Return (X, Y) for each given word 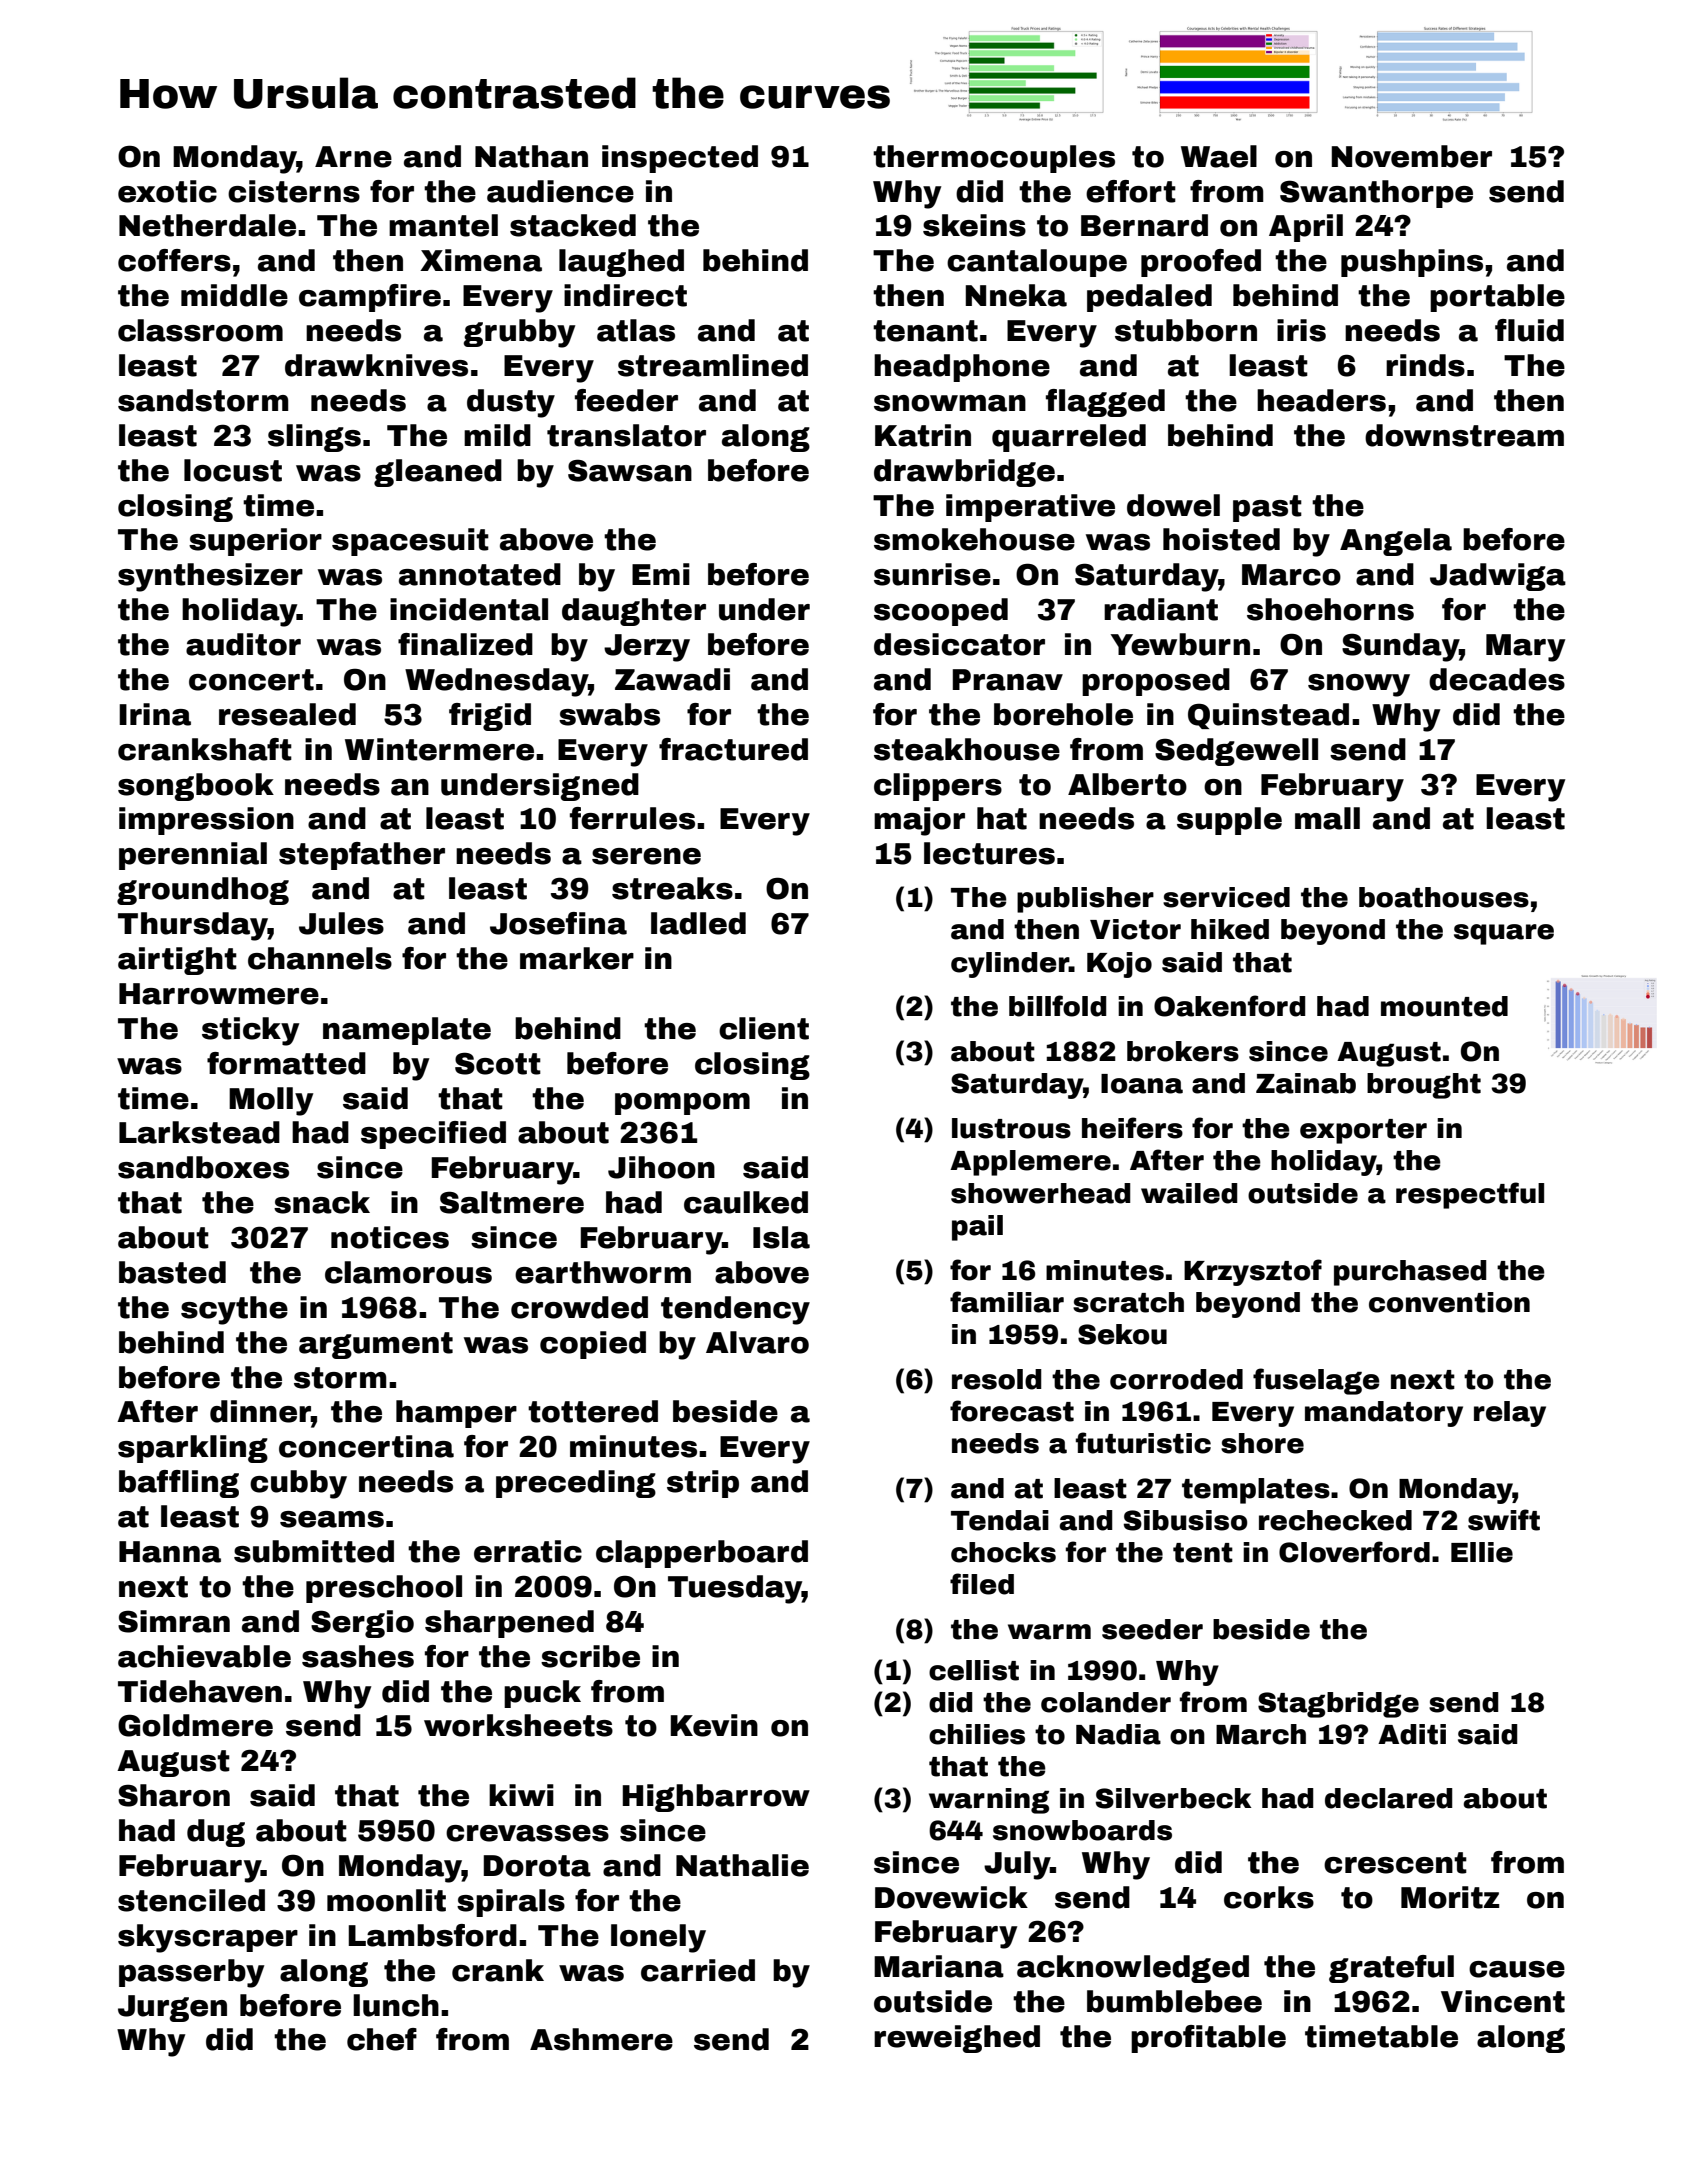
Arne (353, 157)
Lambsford (433, 1935)
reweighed (957, 2039)
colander (1106, 1702)
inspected (680, 159)
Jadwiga (1498, 577)
